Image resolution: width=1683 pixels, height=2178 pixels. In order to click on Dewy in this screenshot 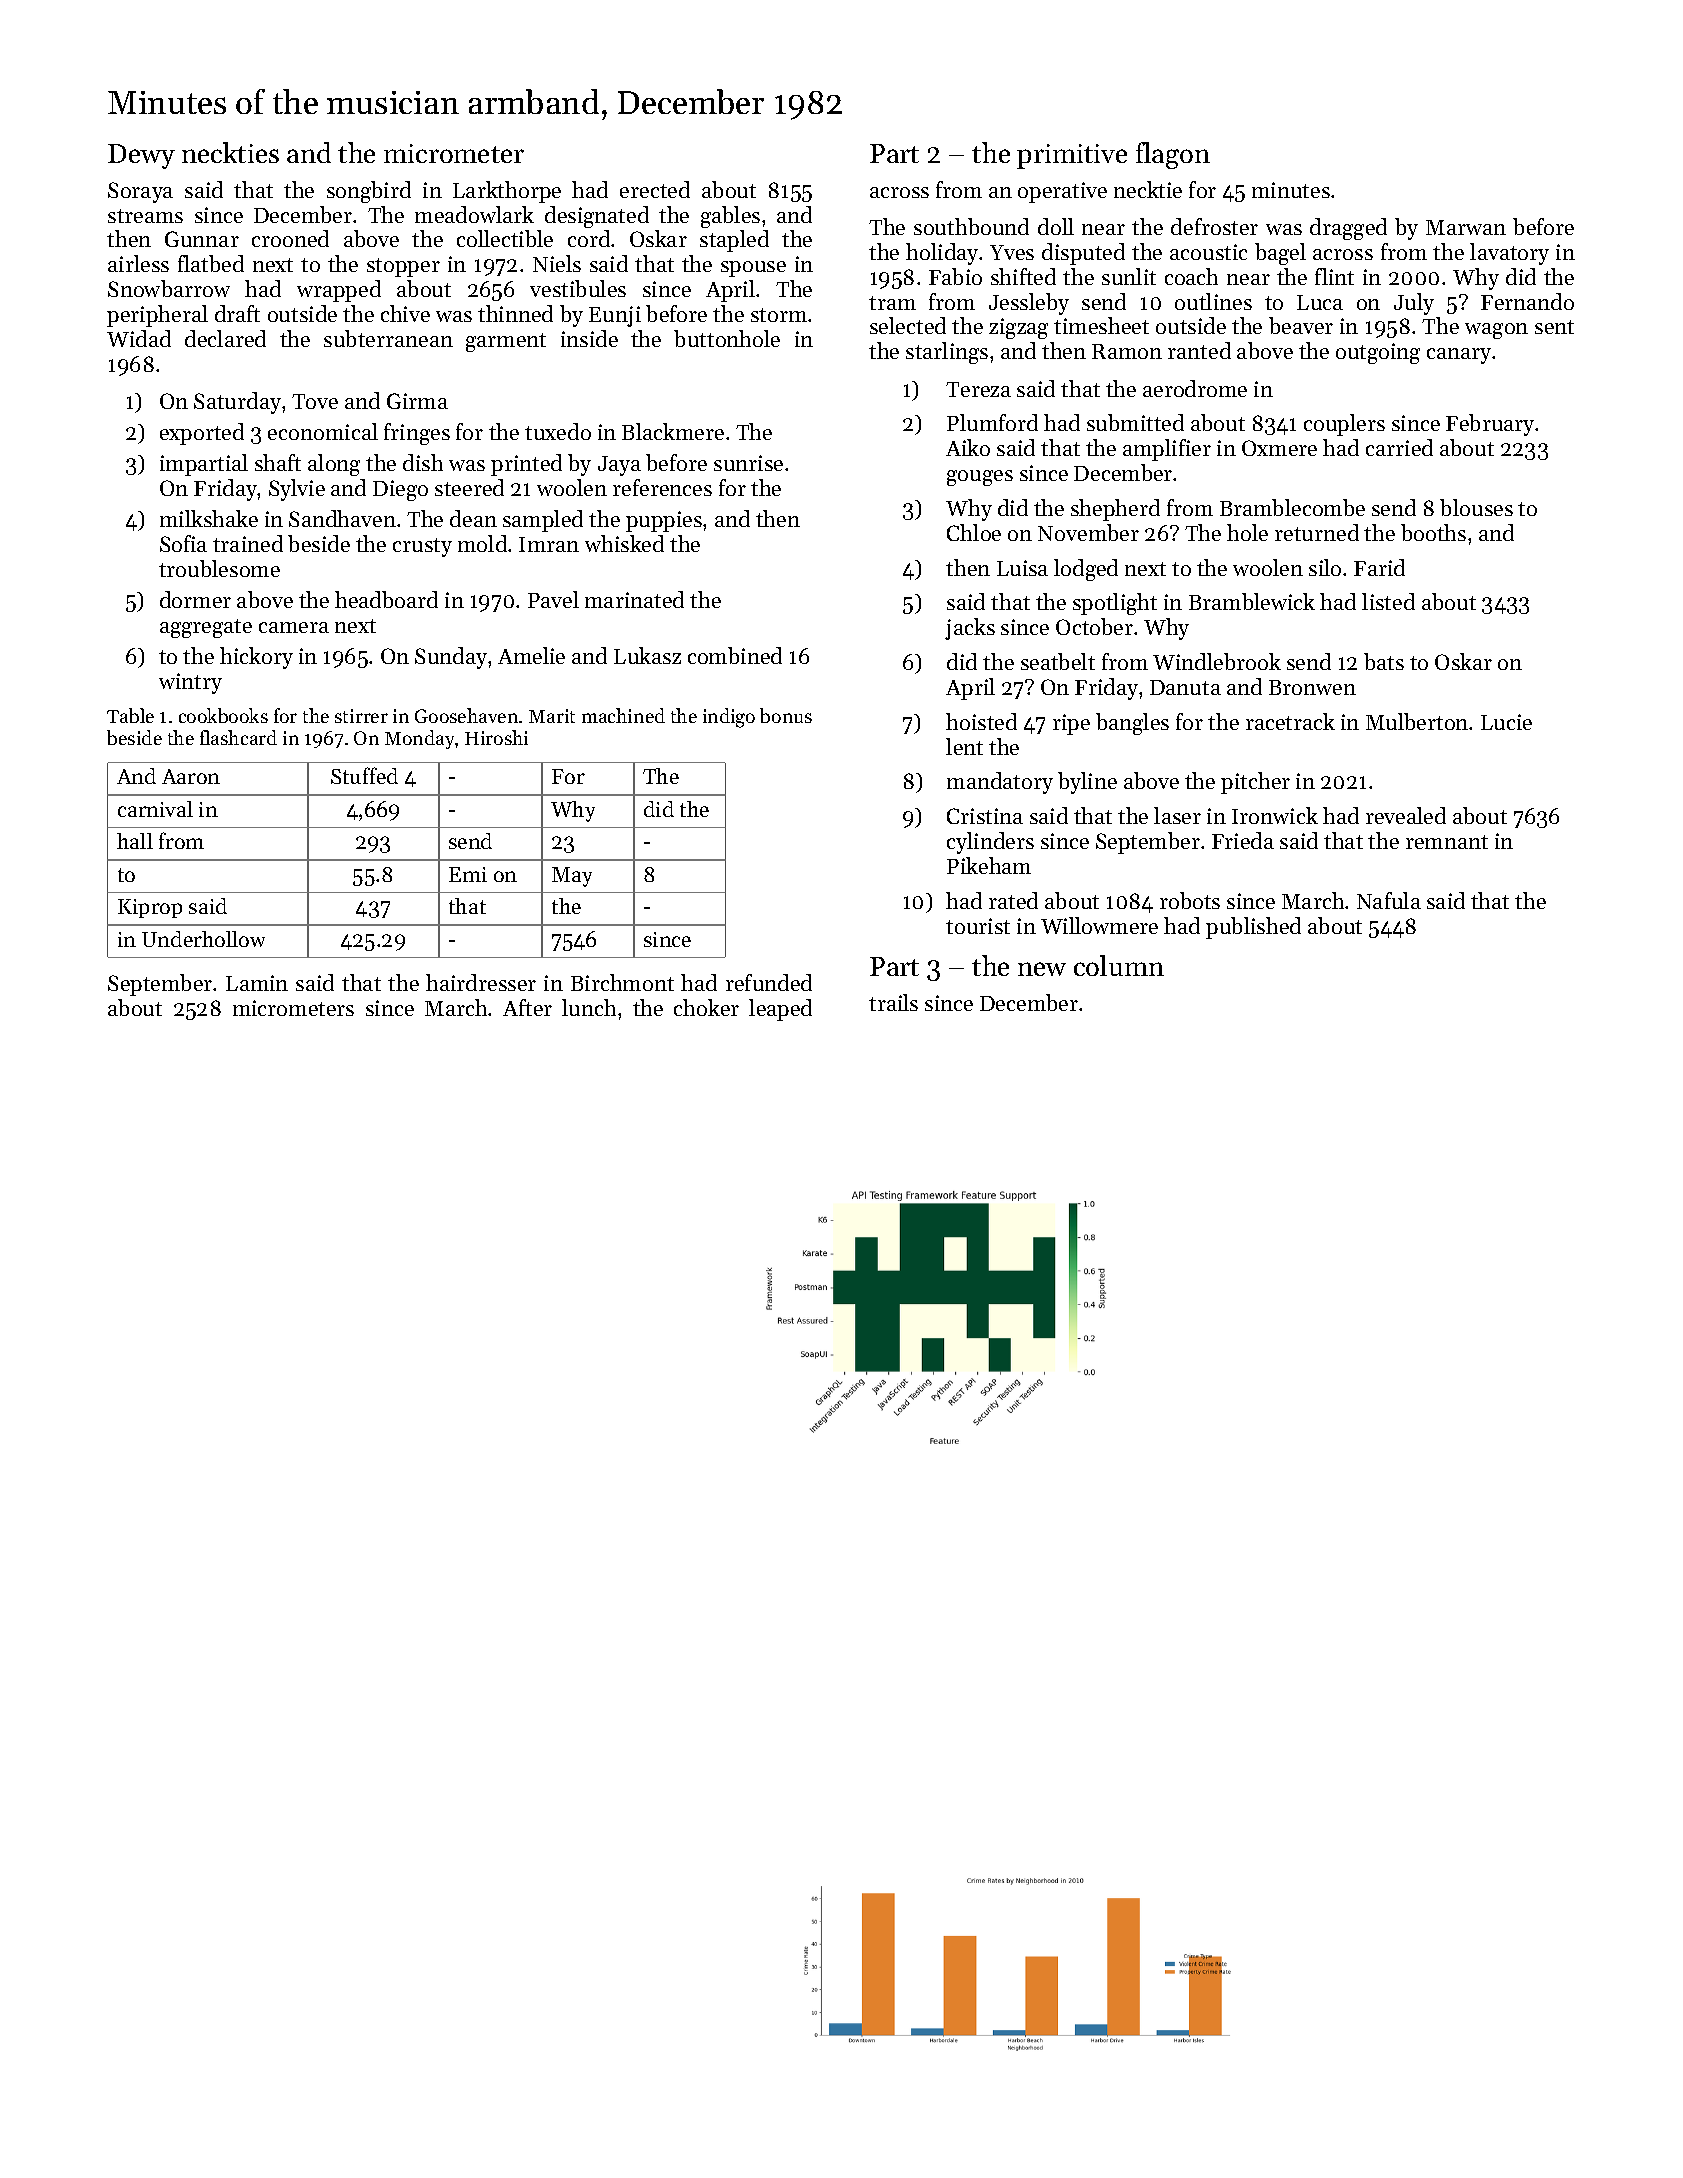, I will do `click(141, 156)`.
